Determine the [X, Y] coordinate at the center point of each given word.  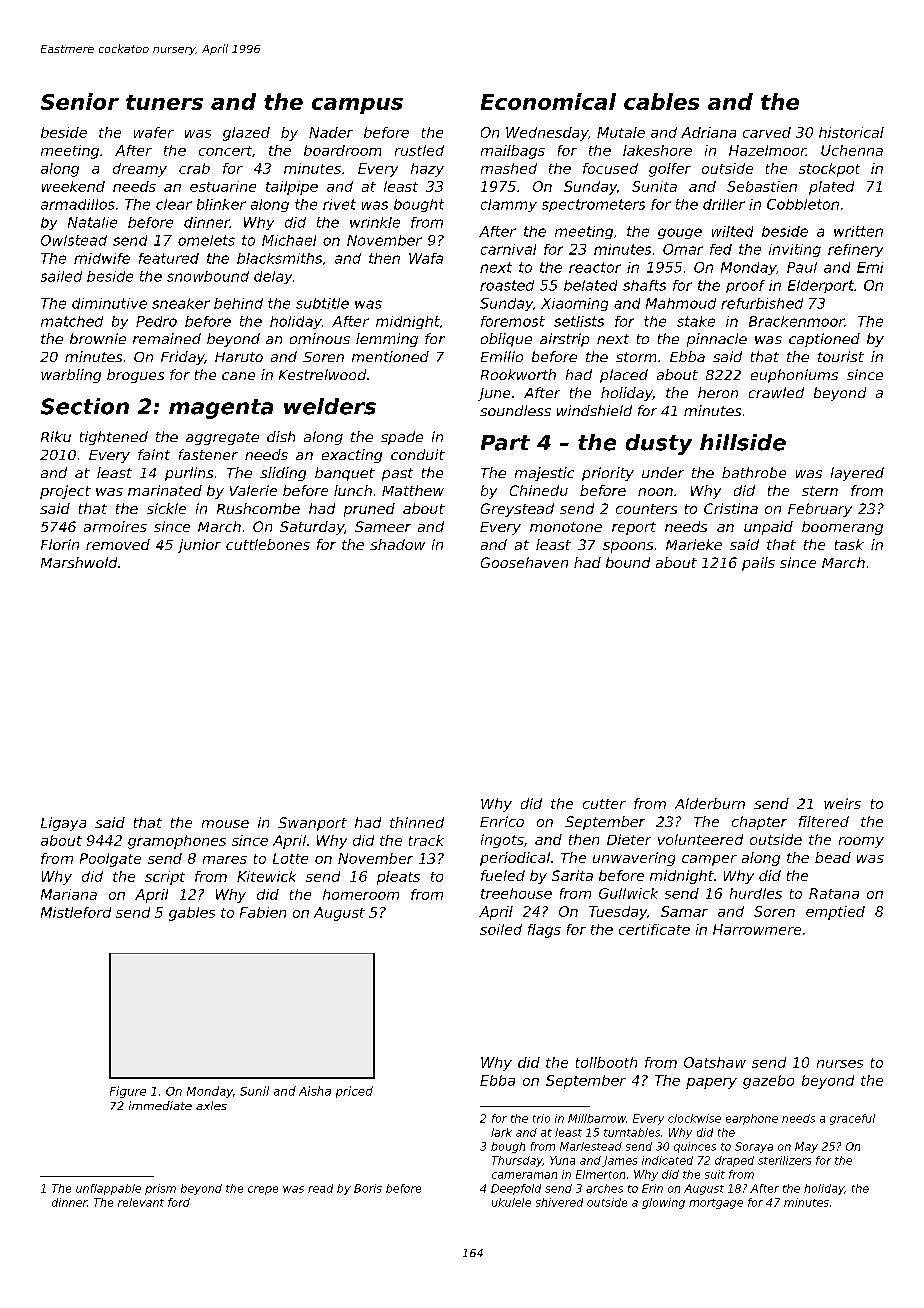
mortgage [716, 1204]
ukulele [511, 1202]
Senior [80, 101]
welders [330, 406]
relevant [141, 1202]
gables [192, 914]
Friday [182, 358]
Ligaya [63, 824]
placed [624, 376]
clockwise [694, 1118]
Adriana [708, 132]
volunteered [700, 839]
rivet [339, 204]
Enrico [502, 821]
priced [354, 1092]
